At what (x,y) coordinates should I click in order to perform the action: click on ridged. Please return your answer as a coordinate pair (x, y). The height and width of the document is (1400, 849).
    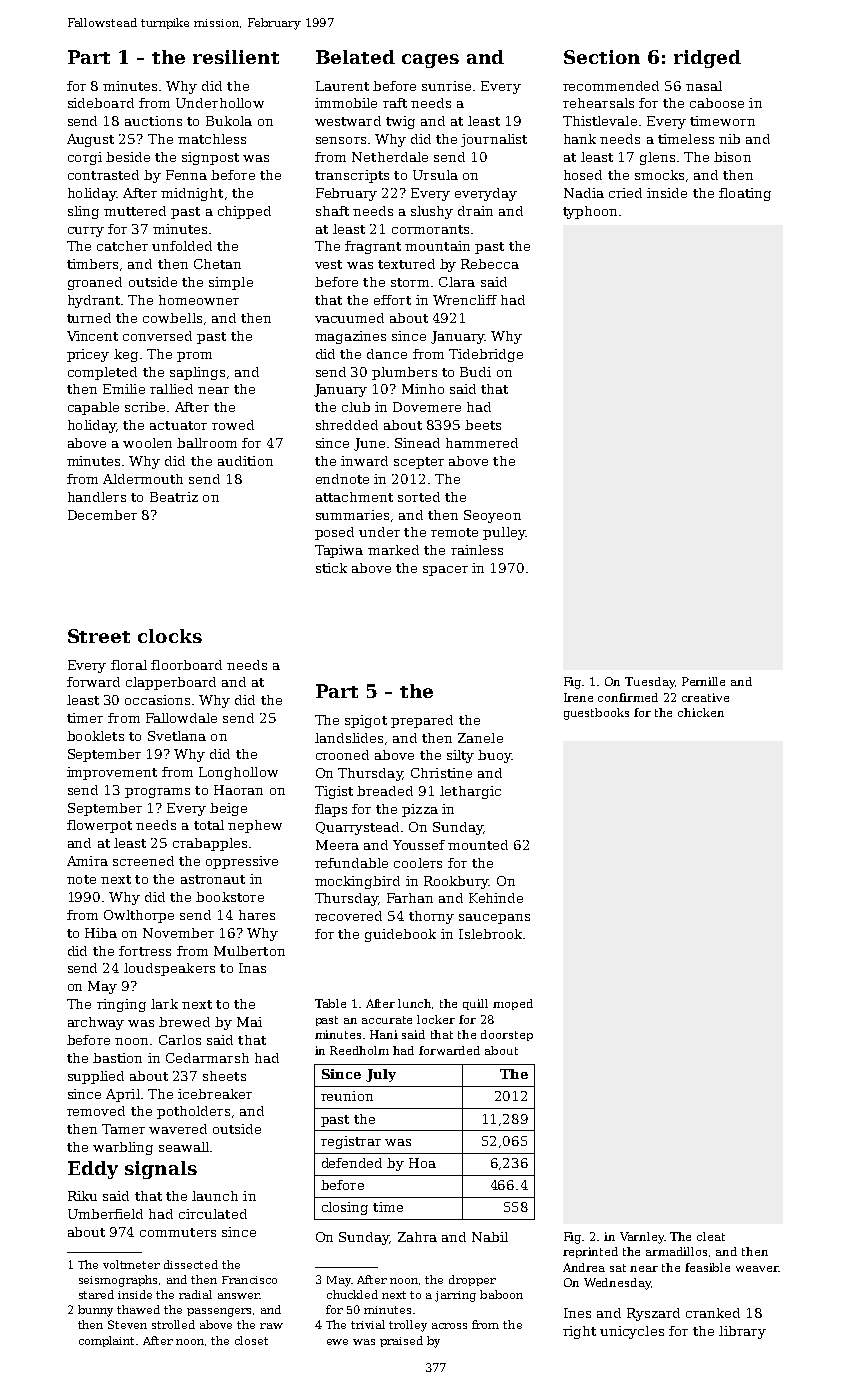
    Looking at the image, I should click on (707, 59).
